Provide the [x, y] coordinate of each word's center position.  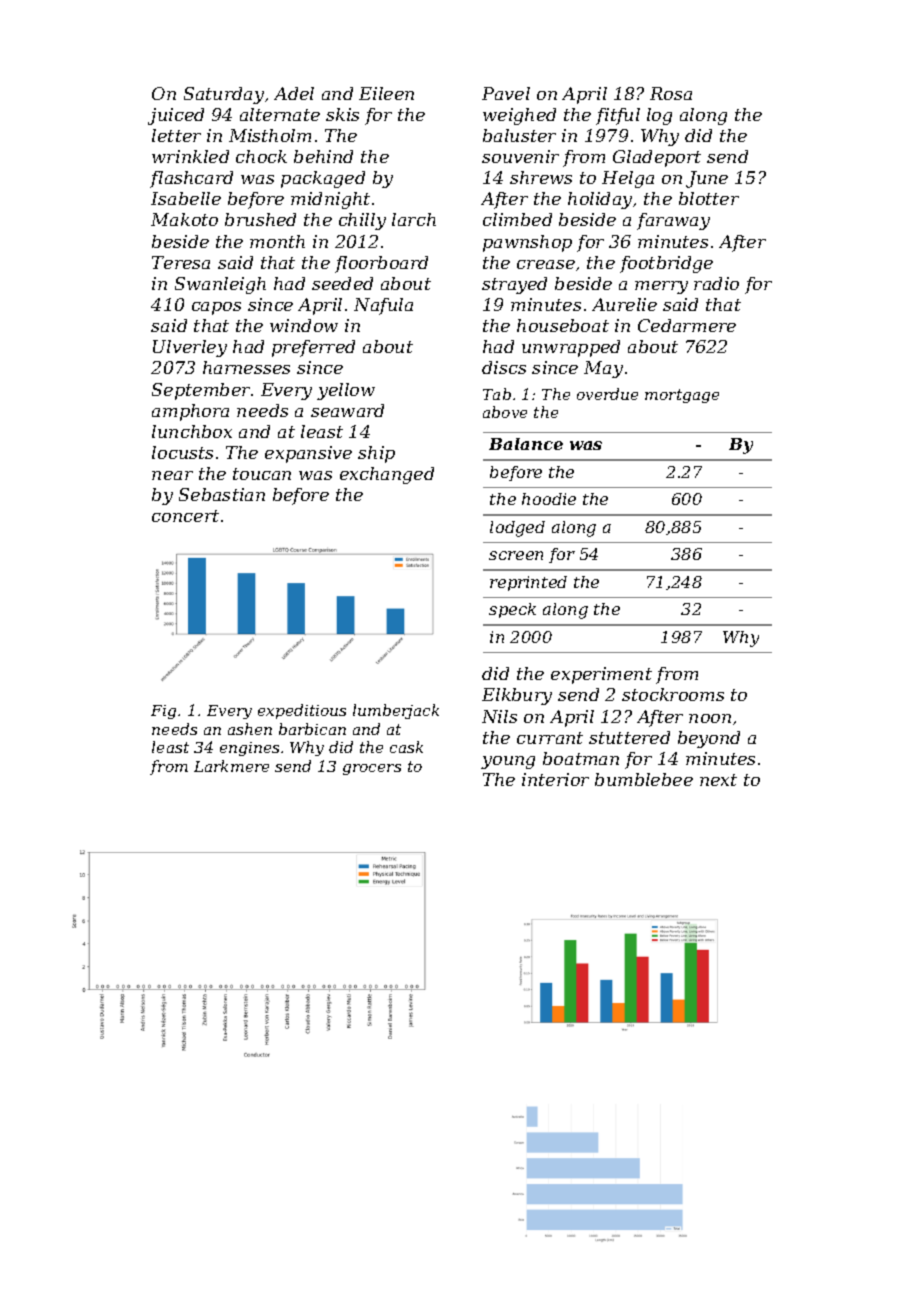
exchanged [387, 475]
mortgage [682, 396]
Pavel [506, 93]
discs [504, 367]
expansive [308, 454]
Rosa [671, 93]
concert [185, 516]
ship [376, 454]
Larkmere [231, 766]
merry [661, 287]
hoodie [549, 499]
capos [216, 308]
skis [342, 114]
